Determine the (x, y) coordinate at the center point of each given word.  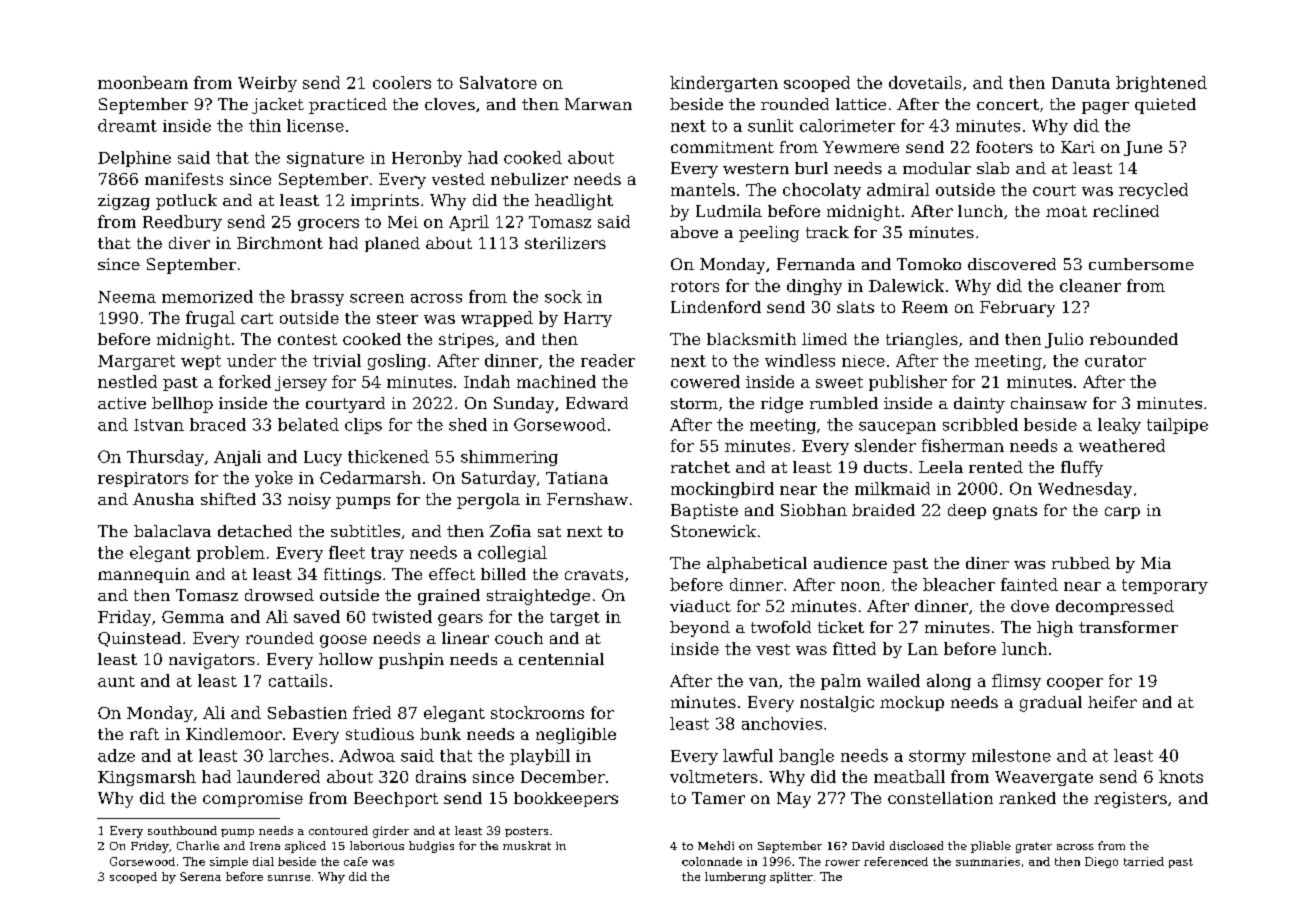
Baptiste (704, 511)
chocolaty (822, 191)
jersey (301, 383)
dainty (979, 405)
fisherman (963, 445)
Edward (597, 403)
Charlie (198, 845)
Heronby (427, 159)
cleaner (1090, 285)
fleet (347, 552)
